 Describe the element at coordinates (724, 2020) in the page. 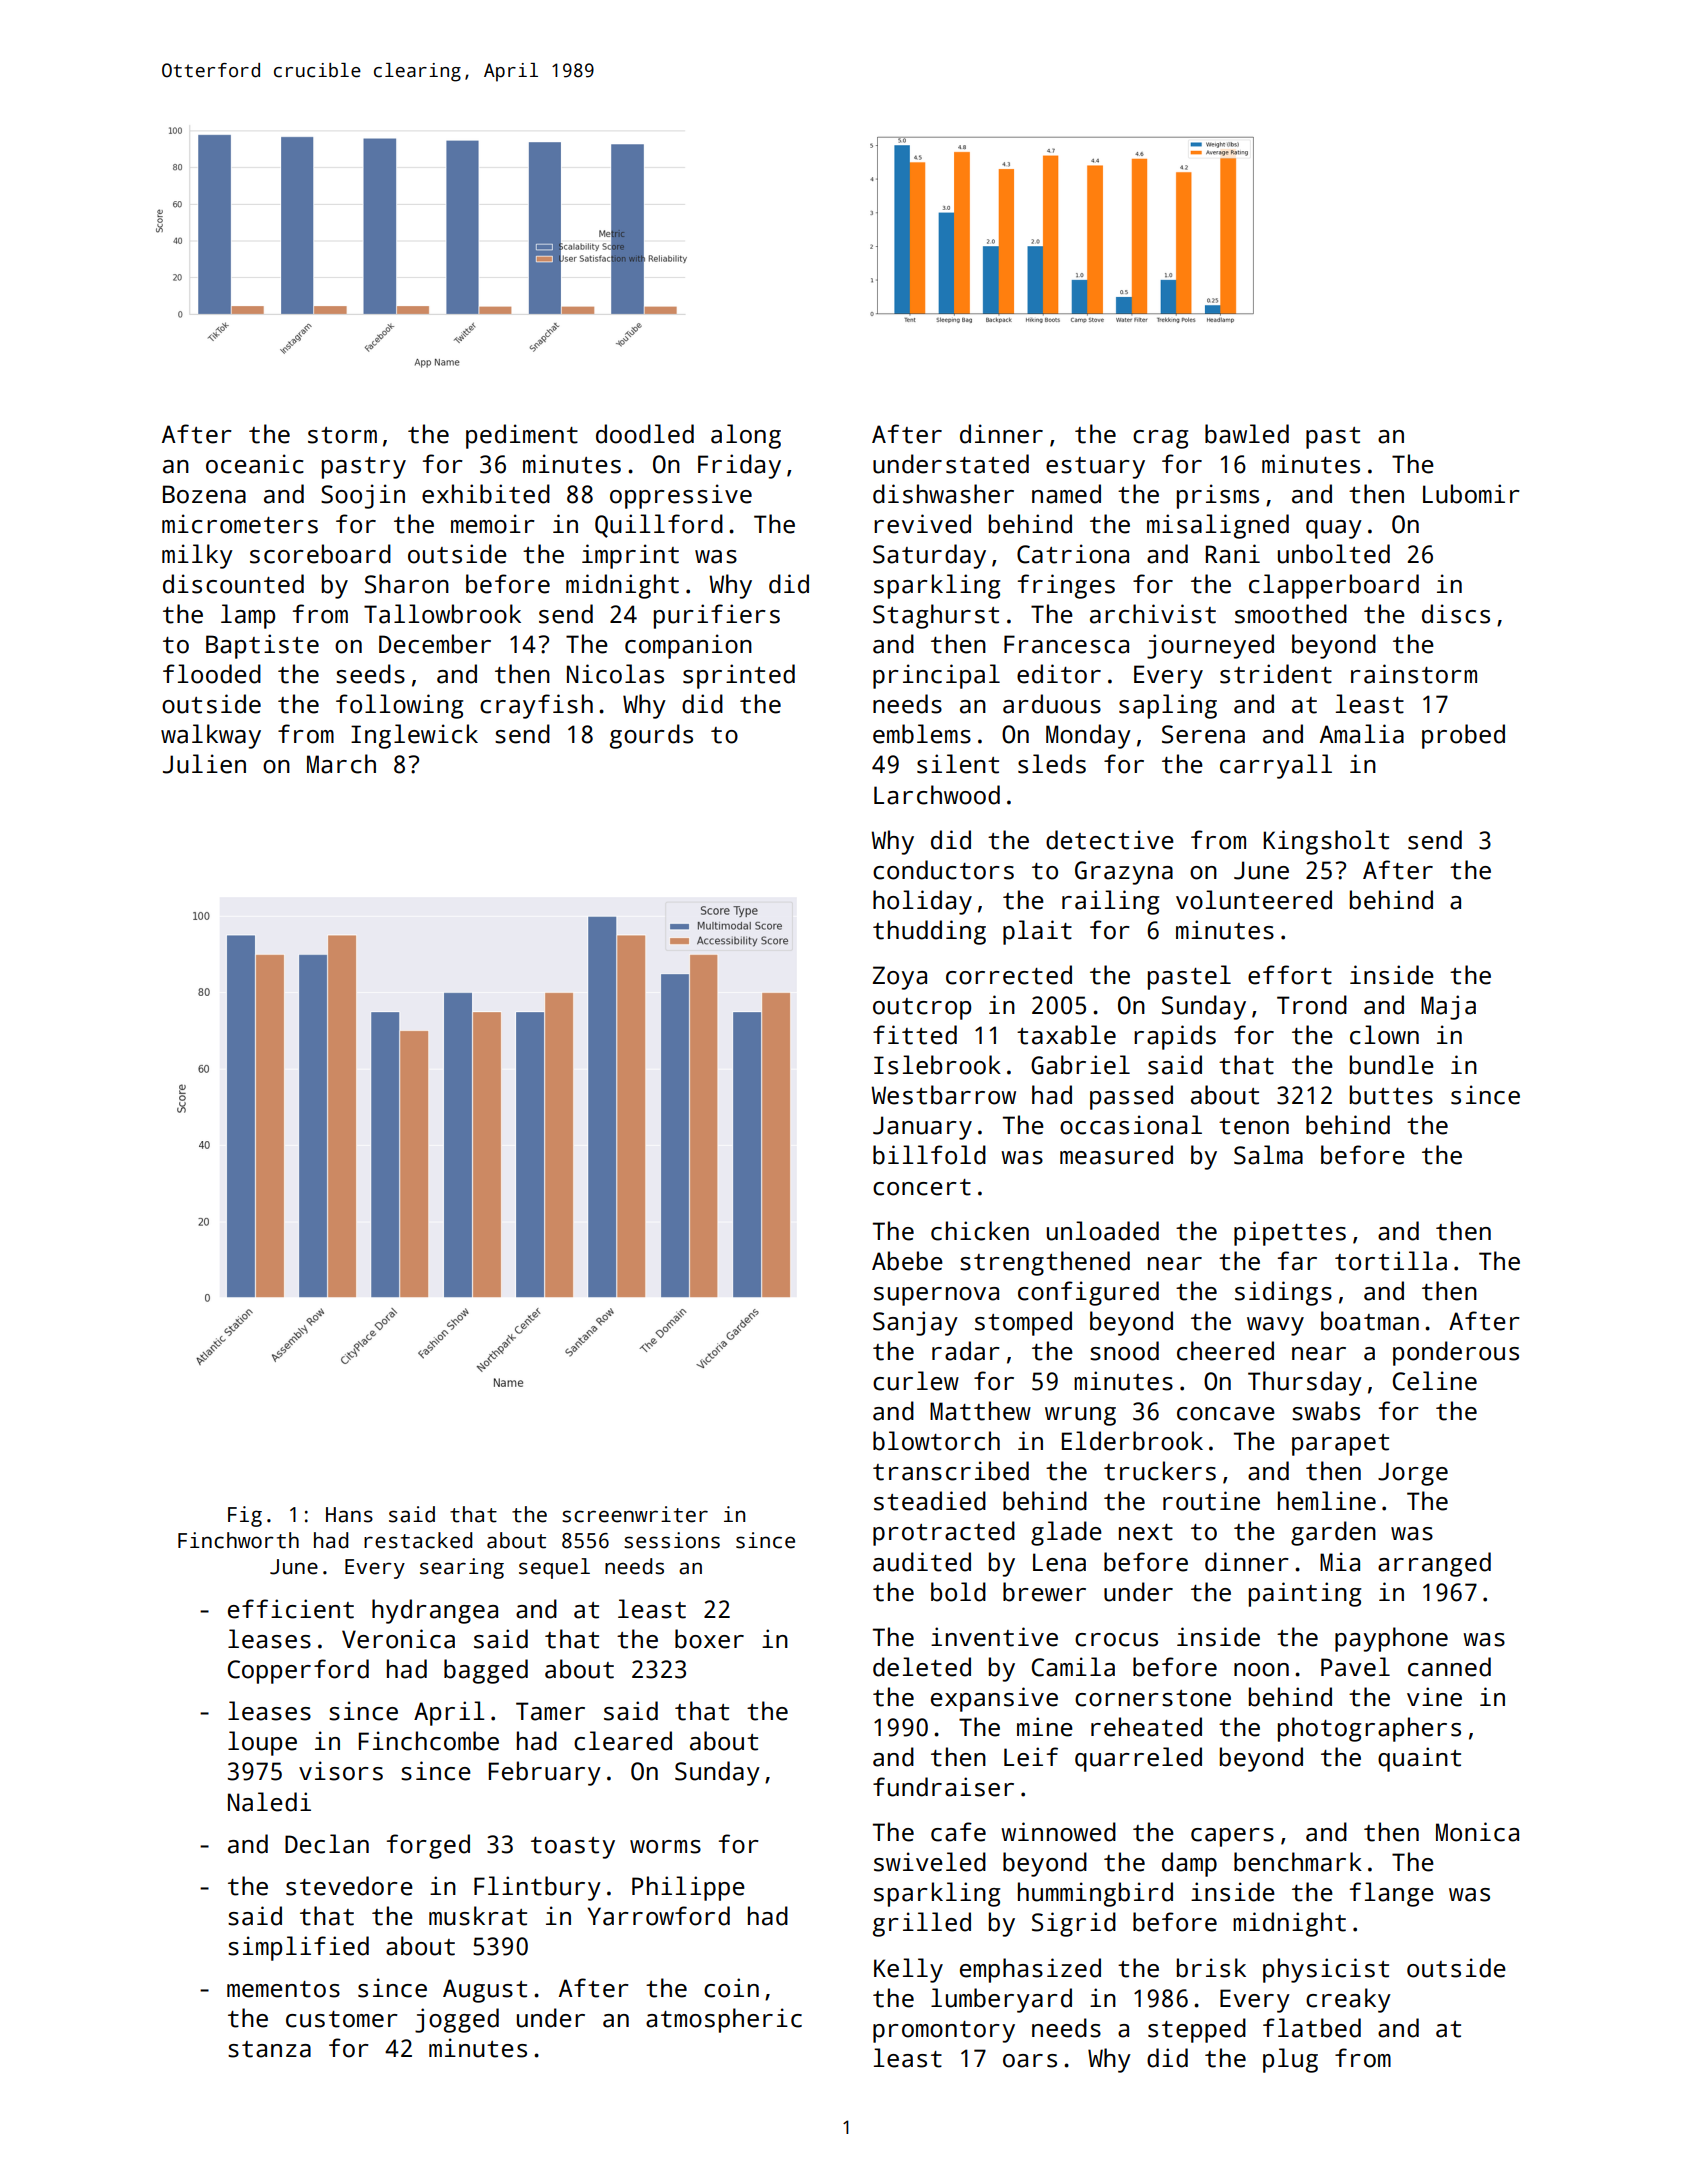

I see `atmospheric` at that location.
